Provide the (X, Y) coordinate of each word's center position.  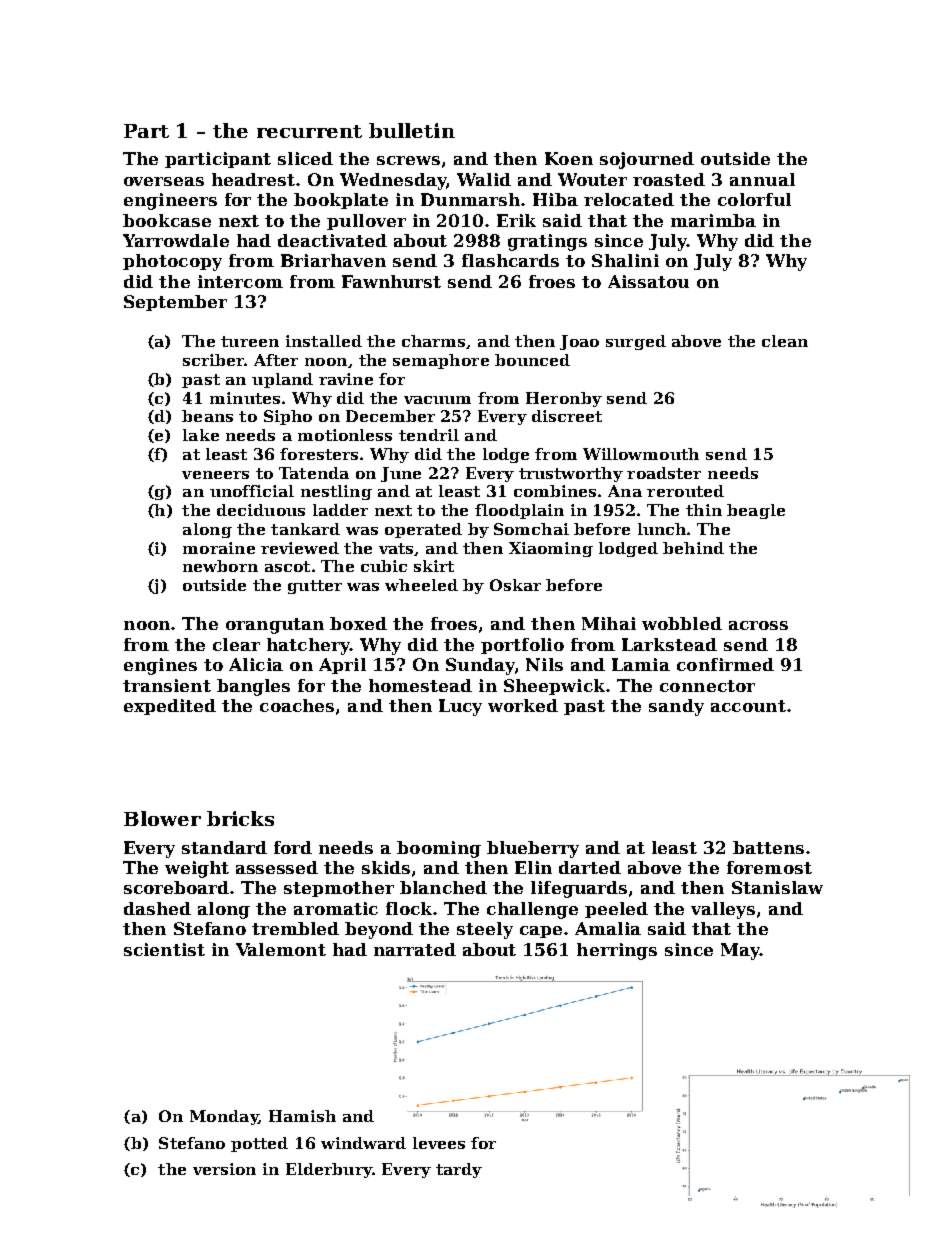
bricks (240, 818)
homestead (420, 685)
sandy (676, 707)
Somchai (531, 529)
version (224, 1169)
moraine (219, 548)
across (758, 625)
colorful (754, 199)
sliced (305, 158)
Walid (484, 179)
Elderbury (329, 1170)
